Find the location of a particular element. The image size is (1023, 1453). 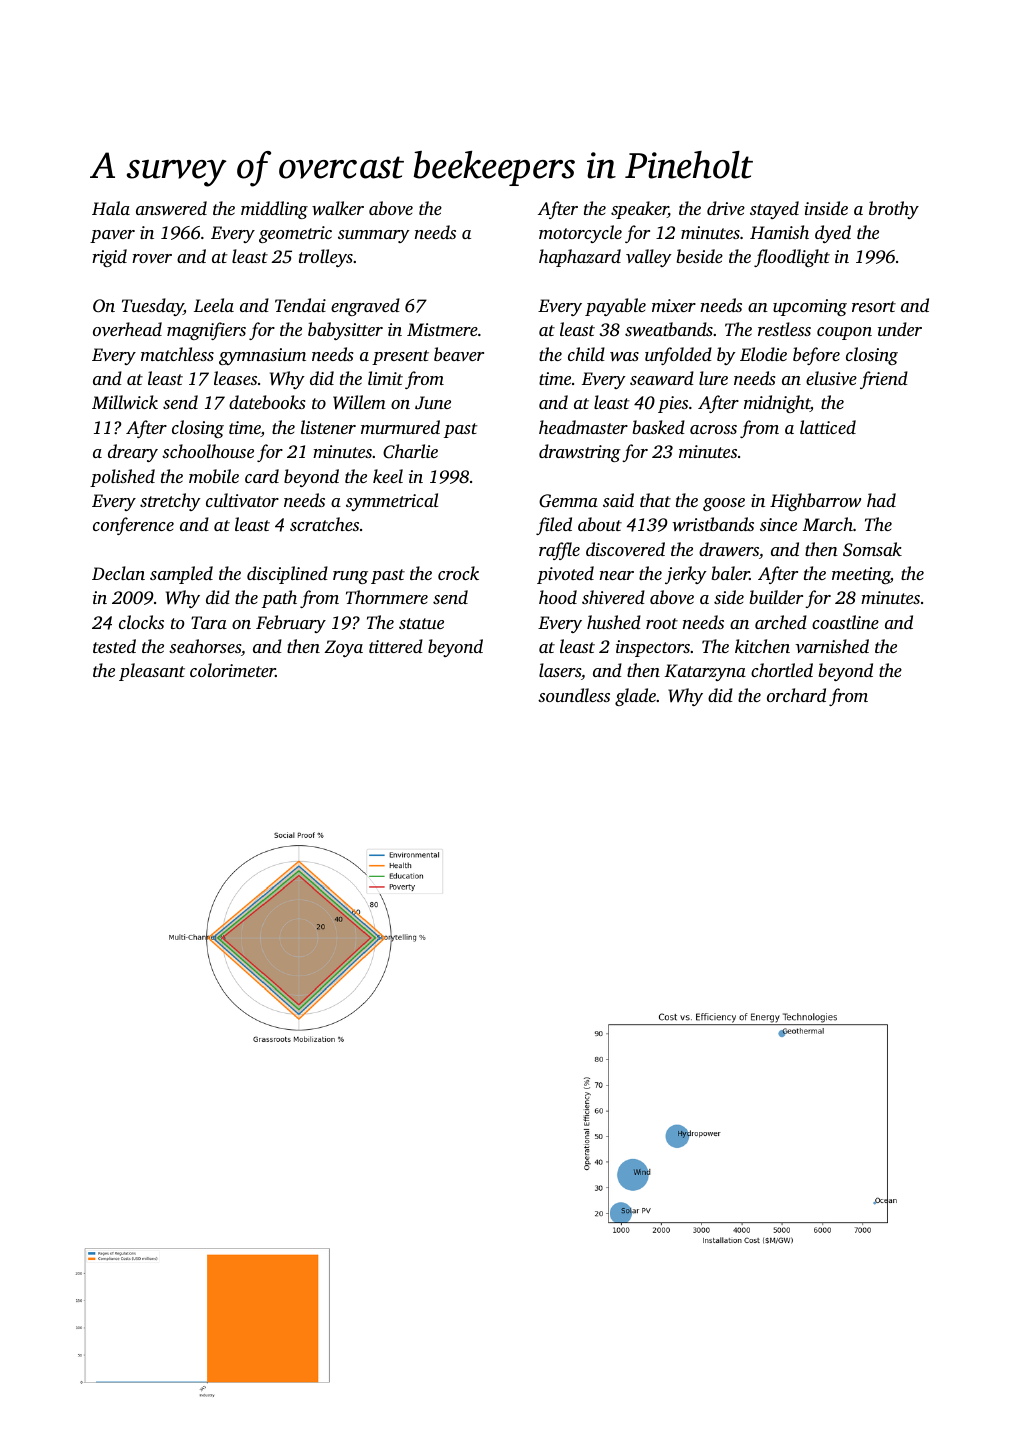

tittered is located at coordinates (396, 646).
